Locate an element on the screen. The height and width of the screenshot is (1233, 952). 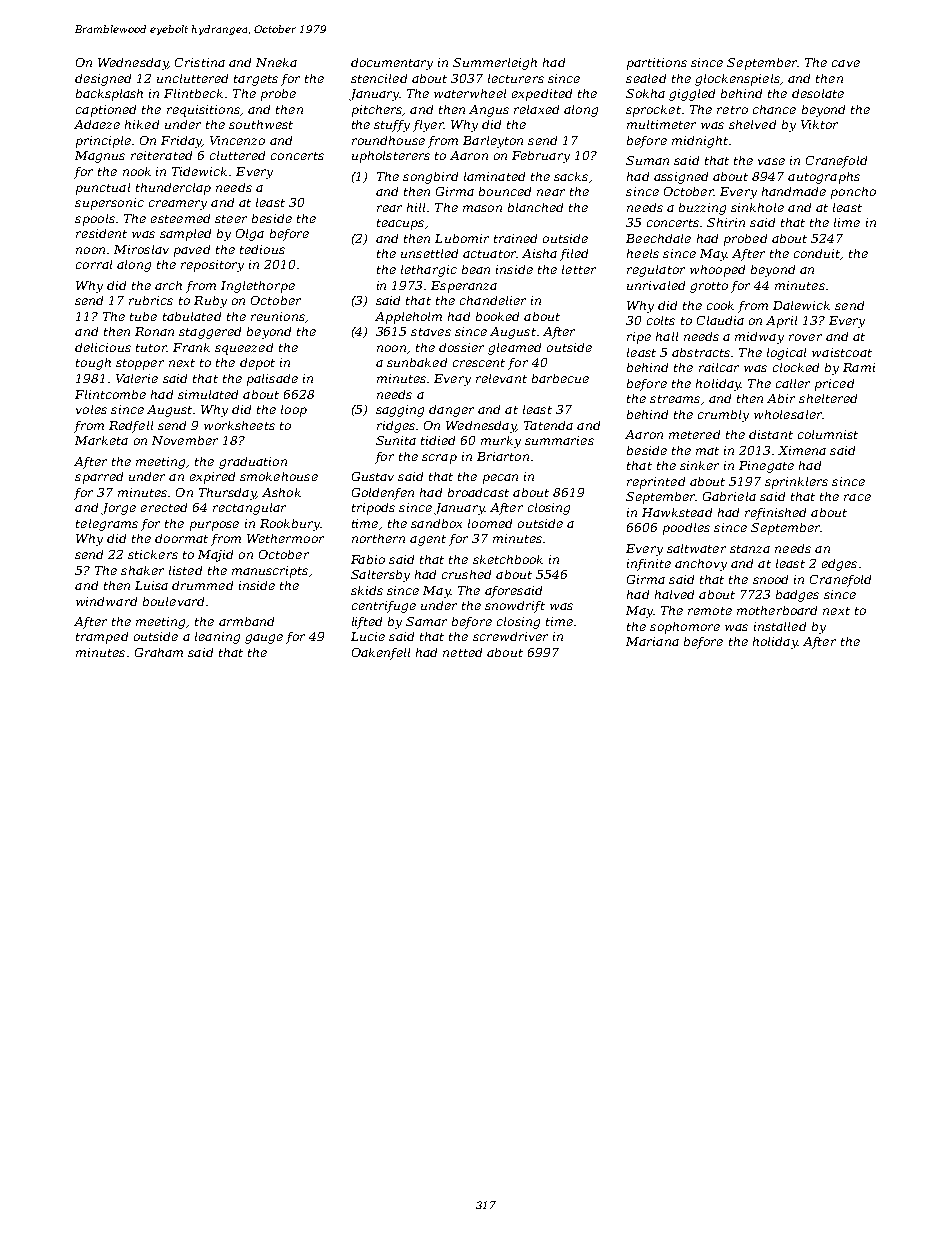
northern is located at coordinates (378, 538).
